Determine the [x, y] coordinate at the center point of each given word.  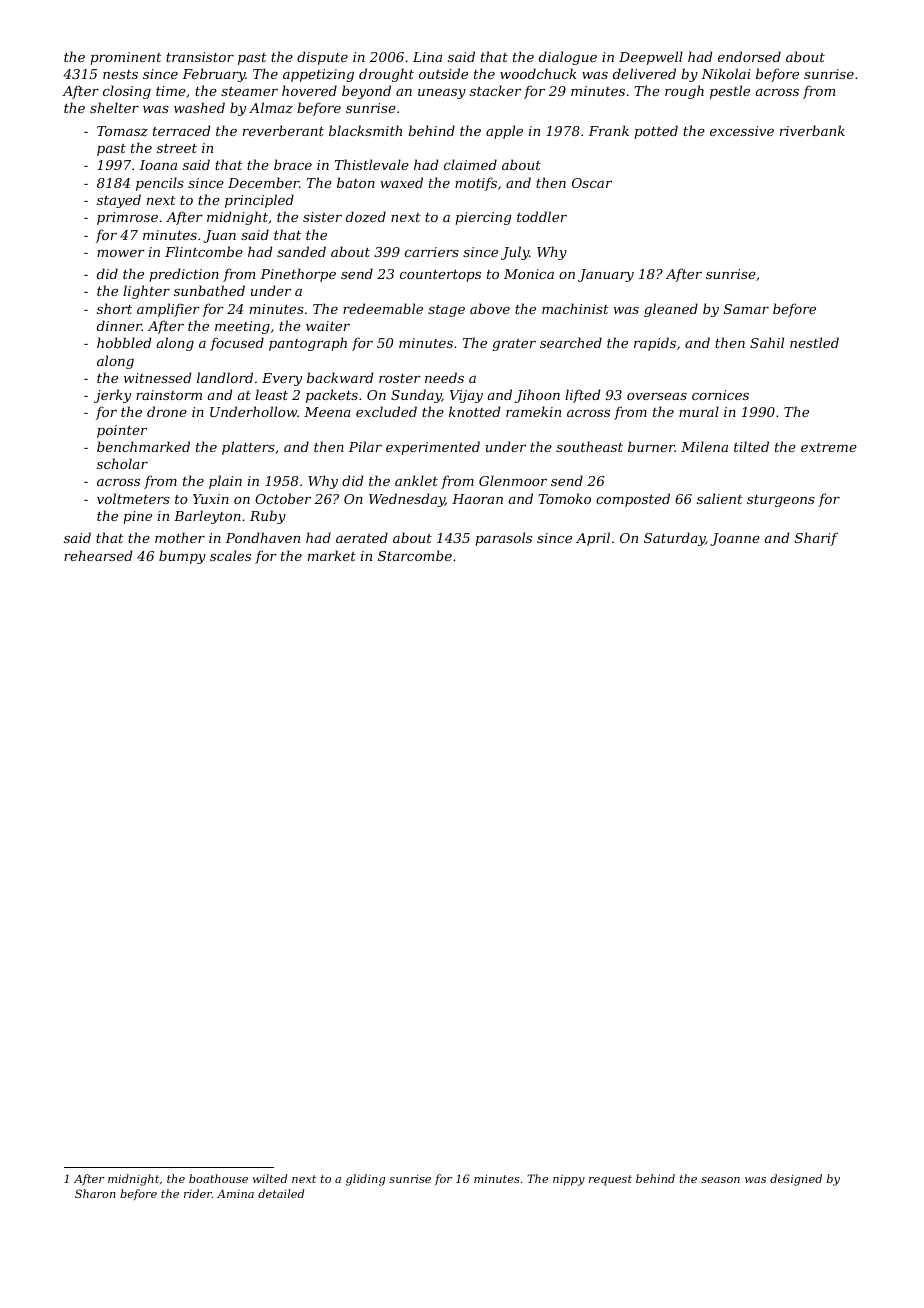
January [606, 275]
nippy [569, 1180]
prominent [126, 58]
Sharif [816, 539]
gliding [365, 1180]
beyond [366, 92]
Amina [235, 1193]
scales [230, 555]
